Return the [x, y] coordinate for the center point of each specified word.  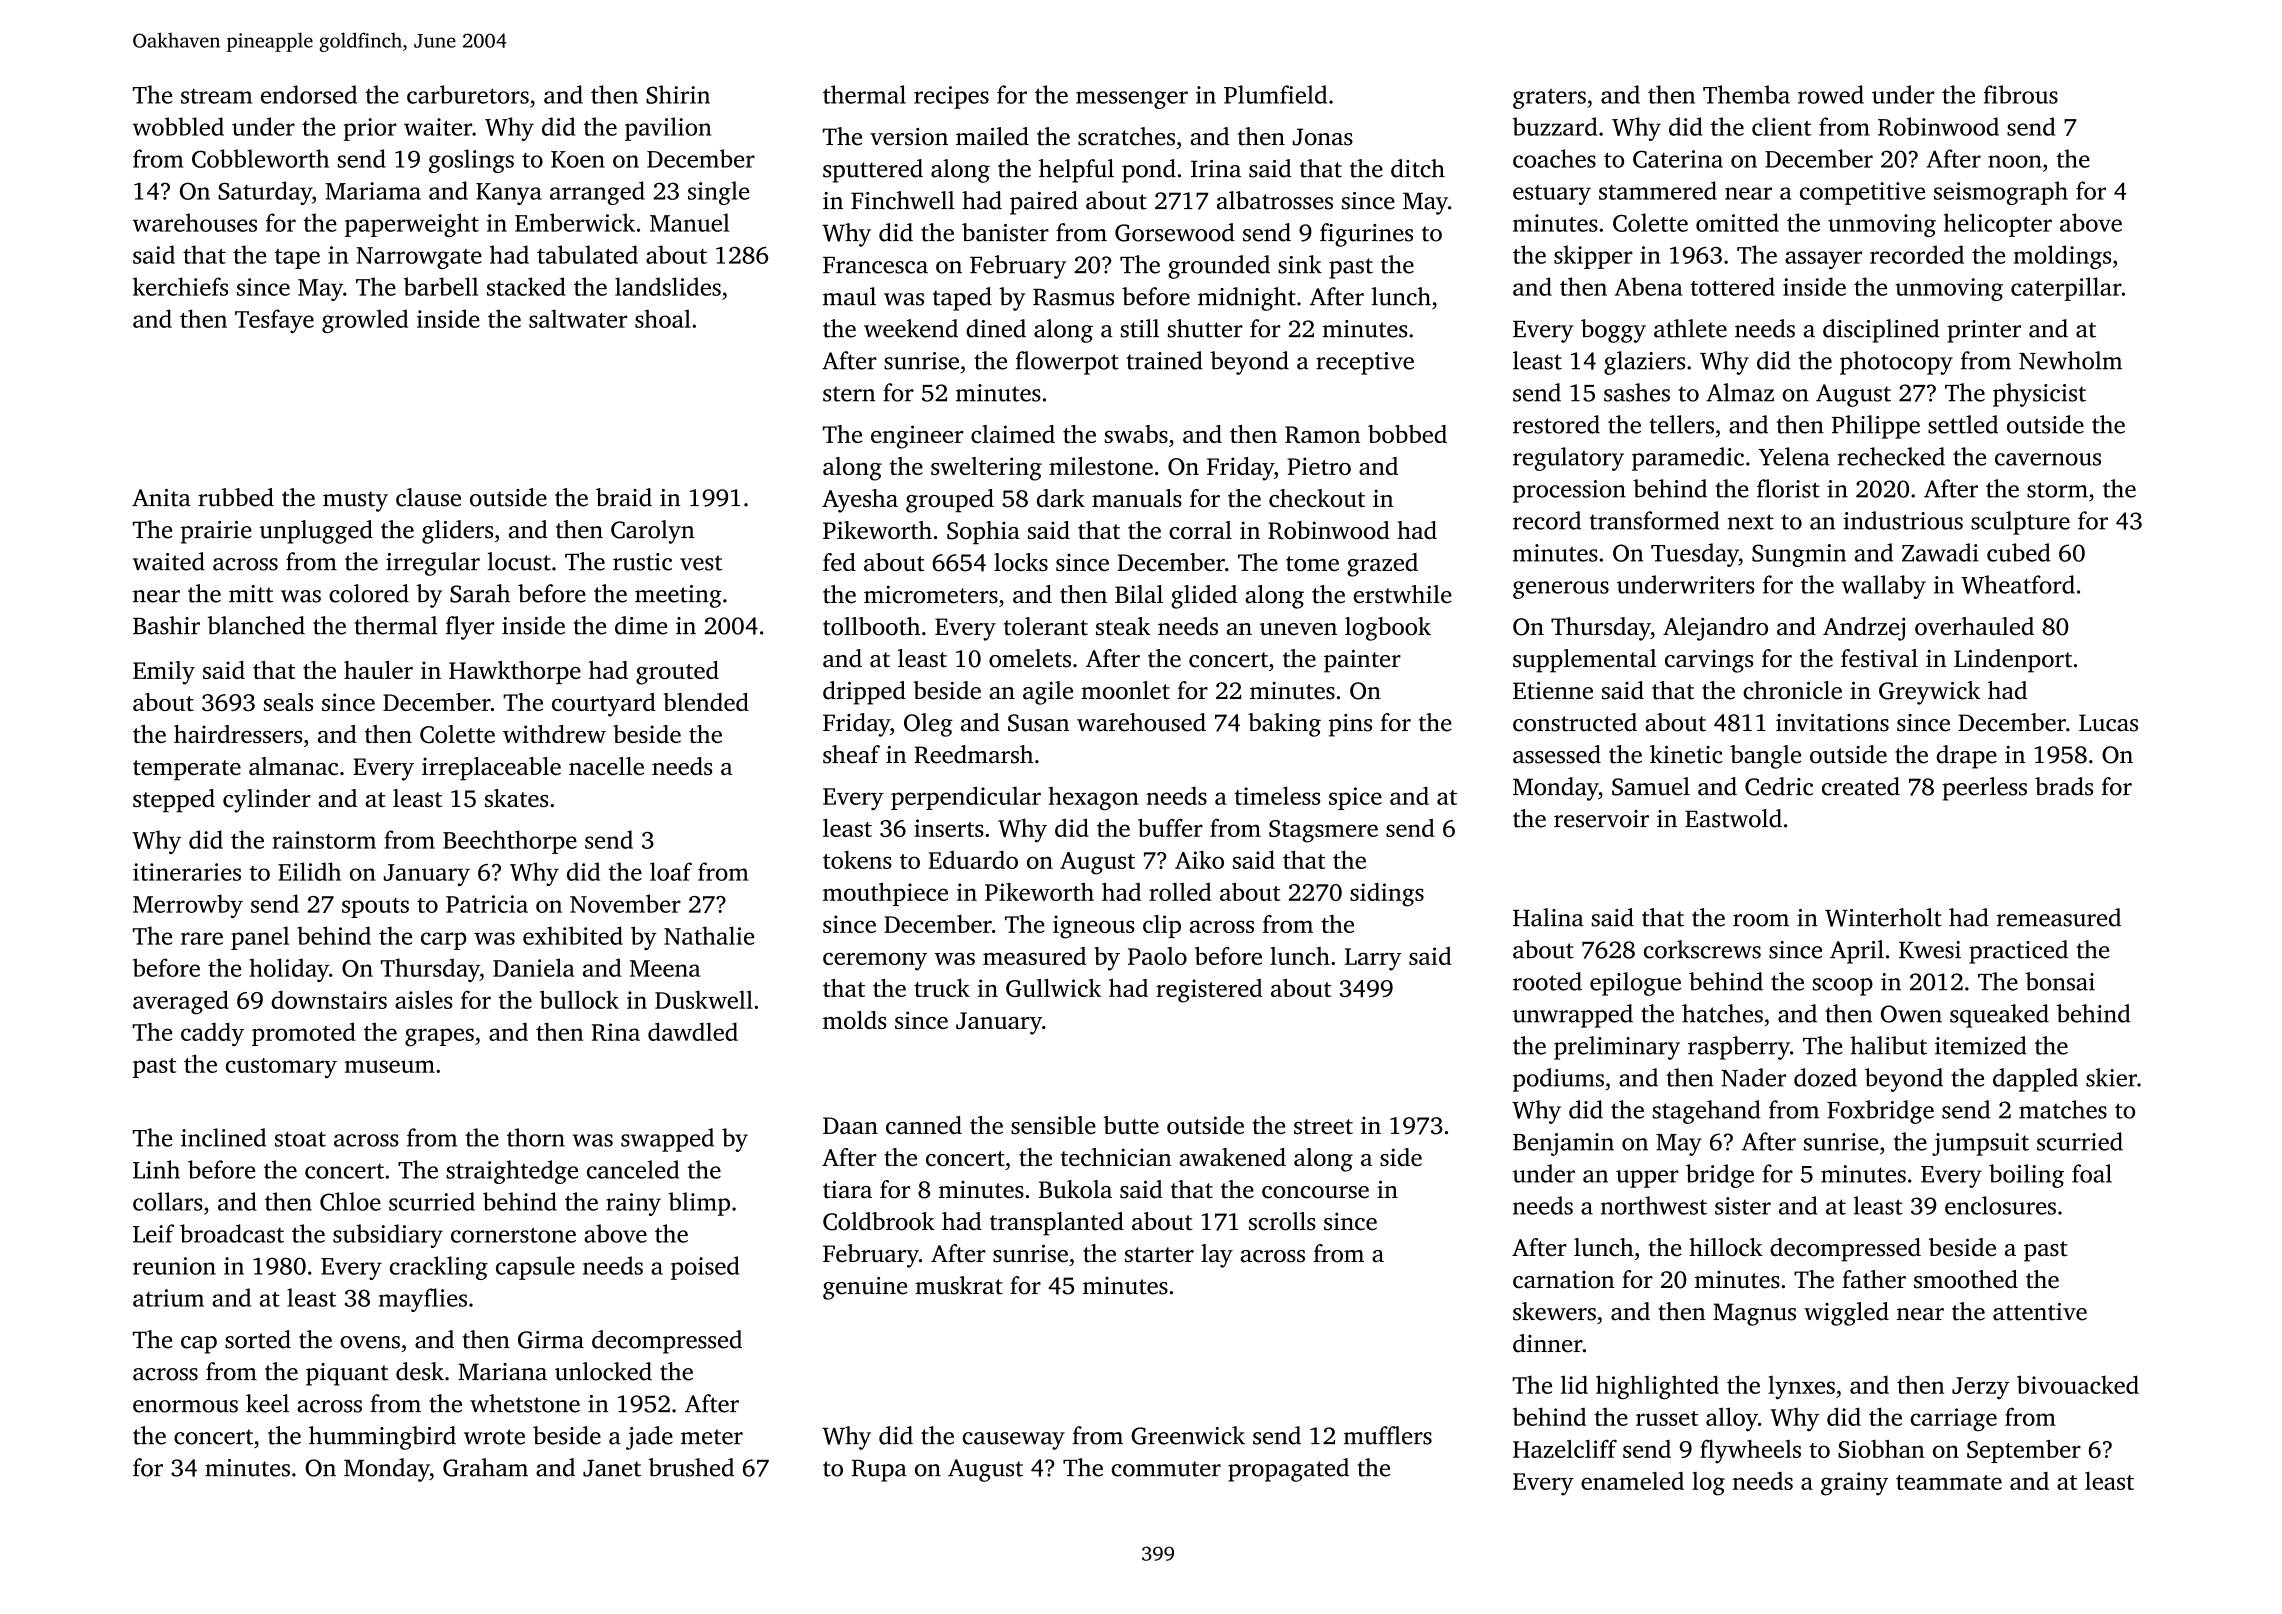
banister [1005, 232]
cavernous [2048, 459]
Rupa [879, 1471]
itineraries [187, 872]
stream [216, 96]
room [1761, 920]
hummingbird [382, 1438]
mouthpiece [885, 894]
